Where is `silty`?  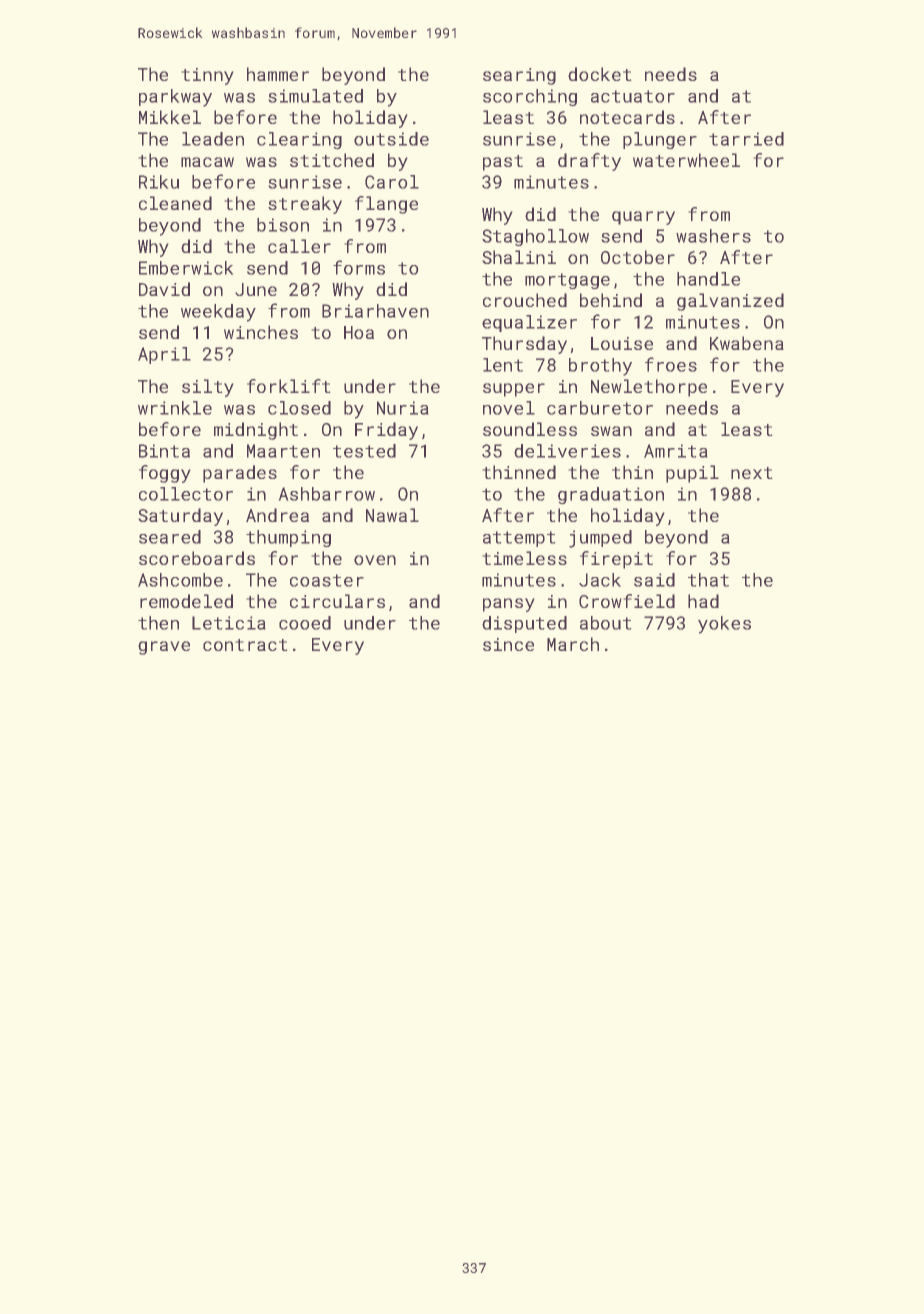
silty is located at coordinates (208, 388).
